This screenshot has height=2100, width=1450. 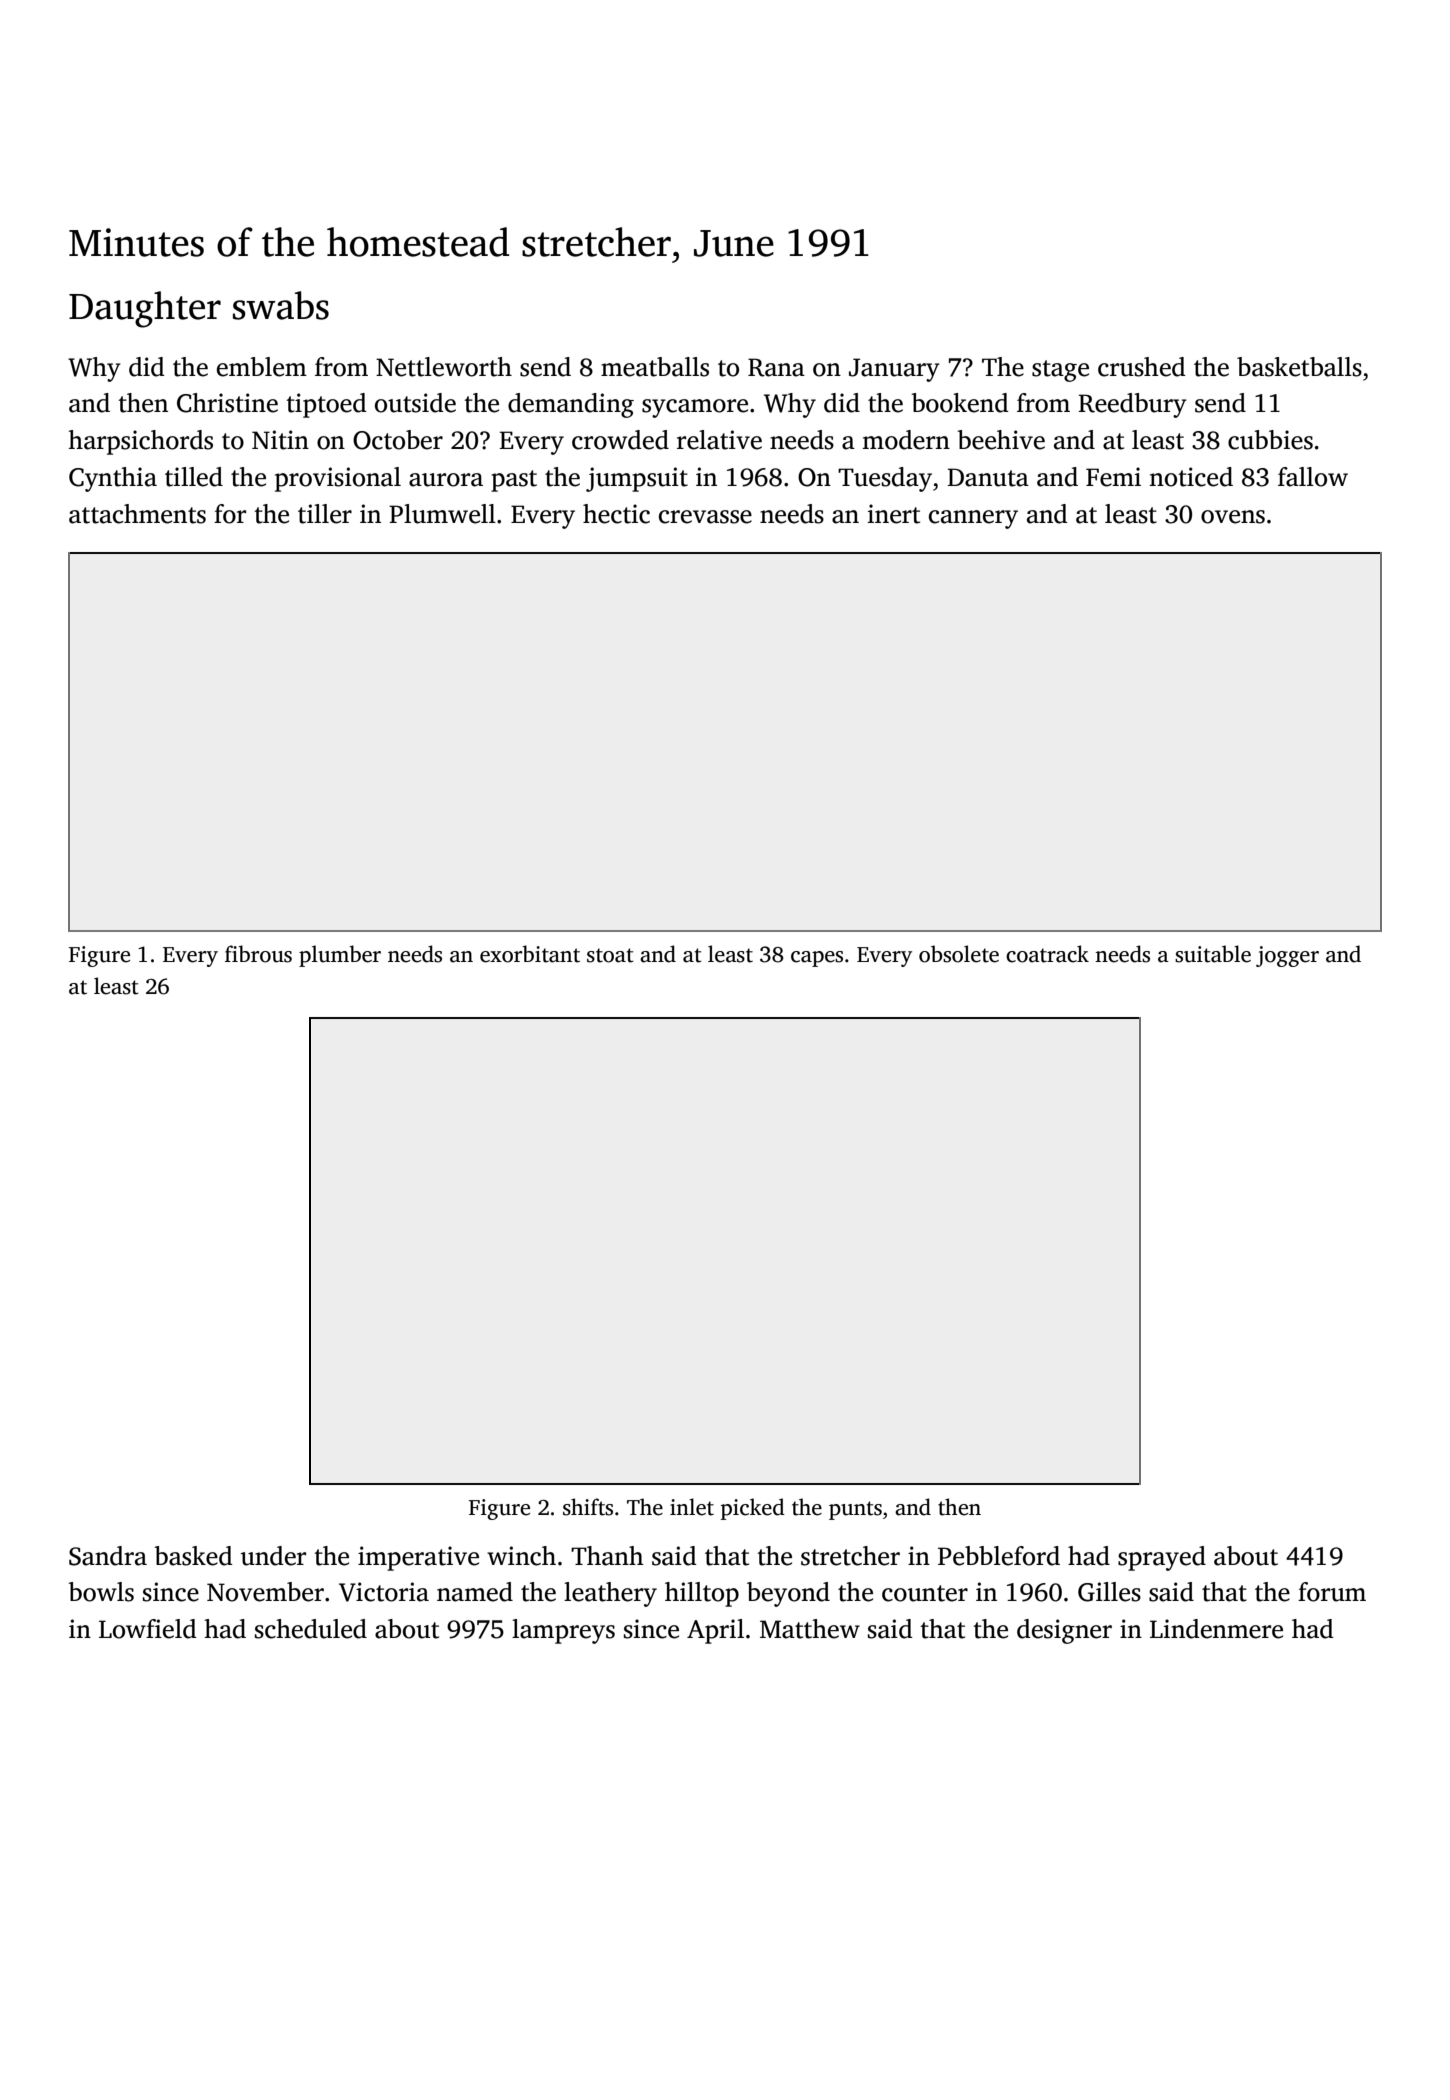 What do you see at coordinates (959, 954) in the screenshot?
I see `obsolete` at bounding box center [959, 954].
